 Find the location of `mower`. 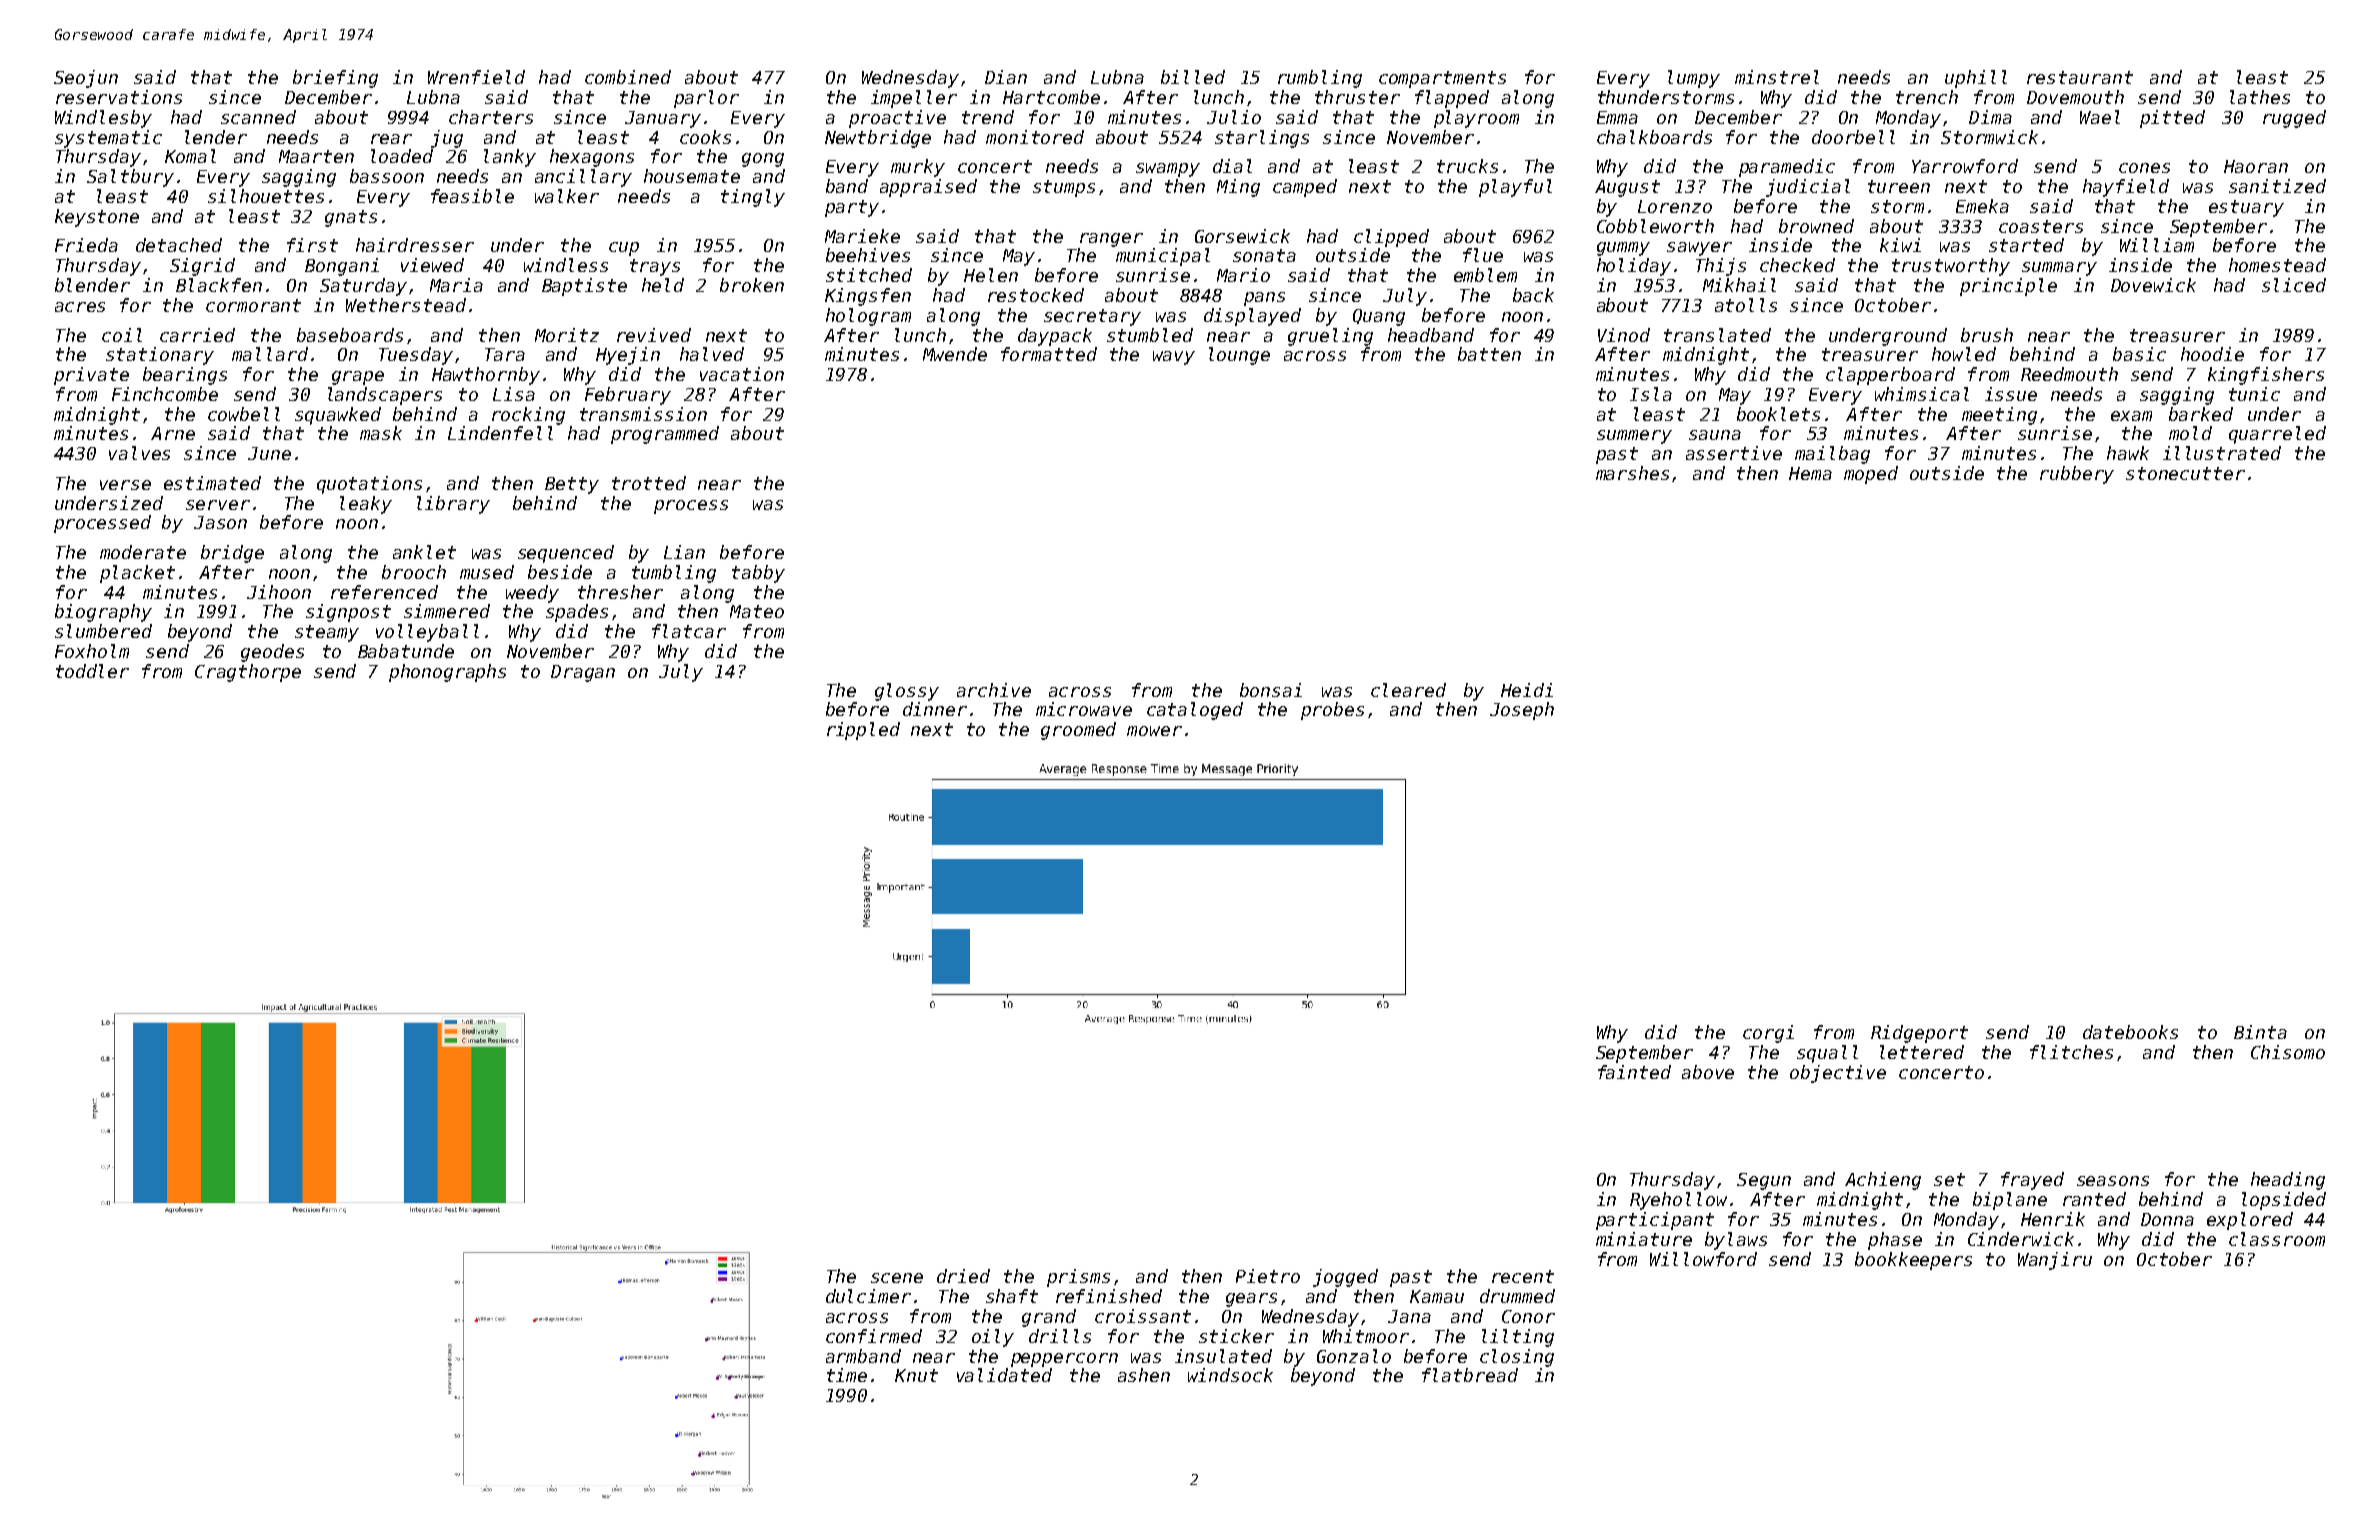

mower is located at coordinates (1154, 731).
